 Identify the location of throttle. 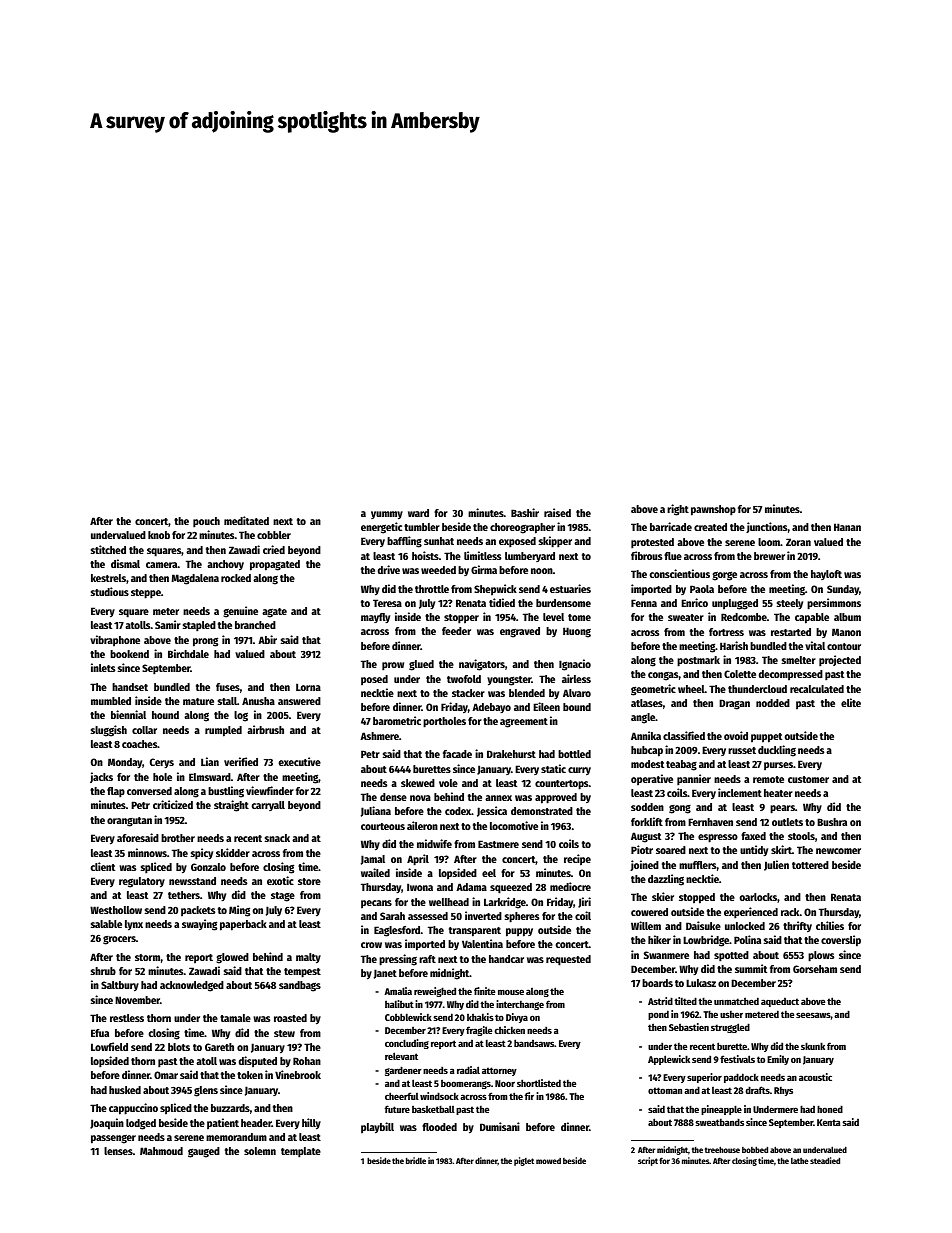
(432, 589).
